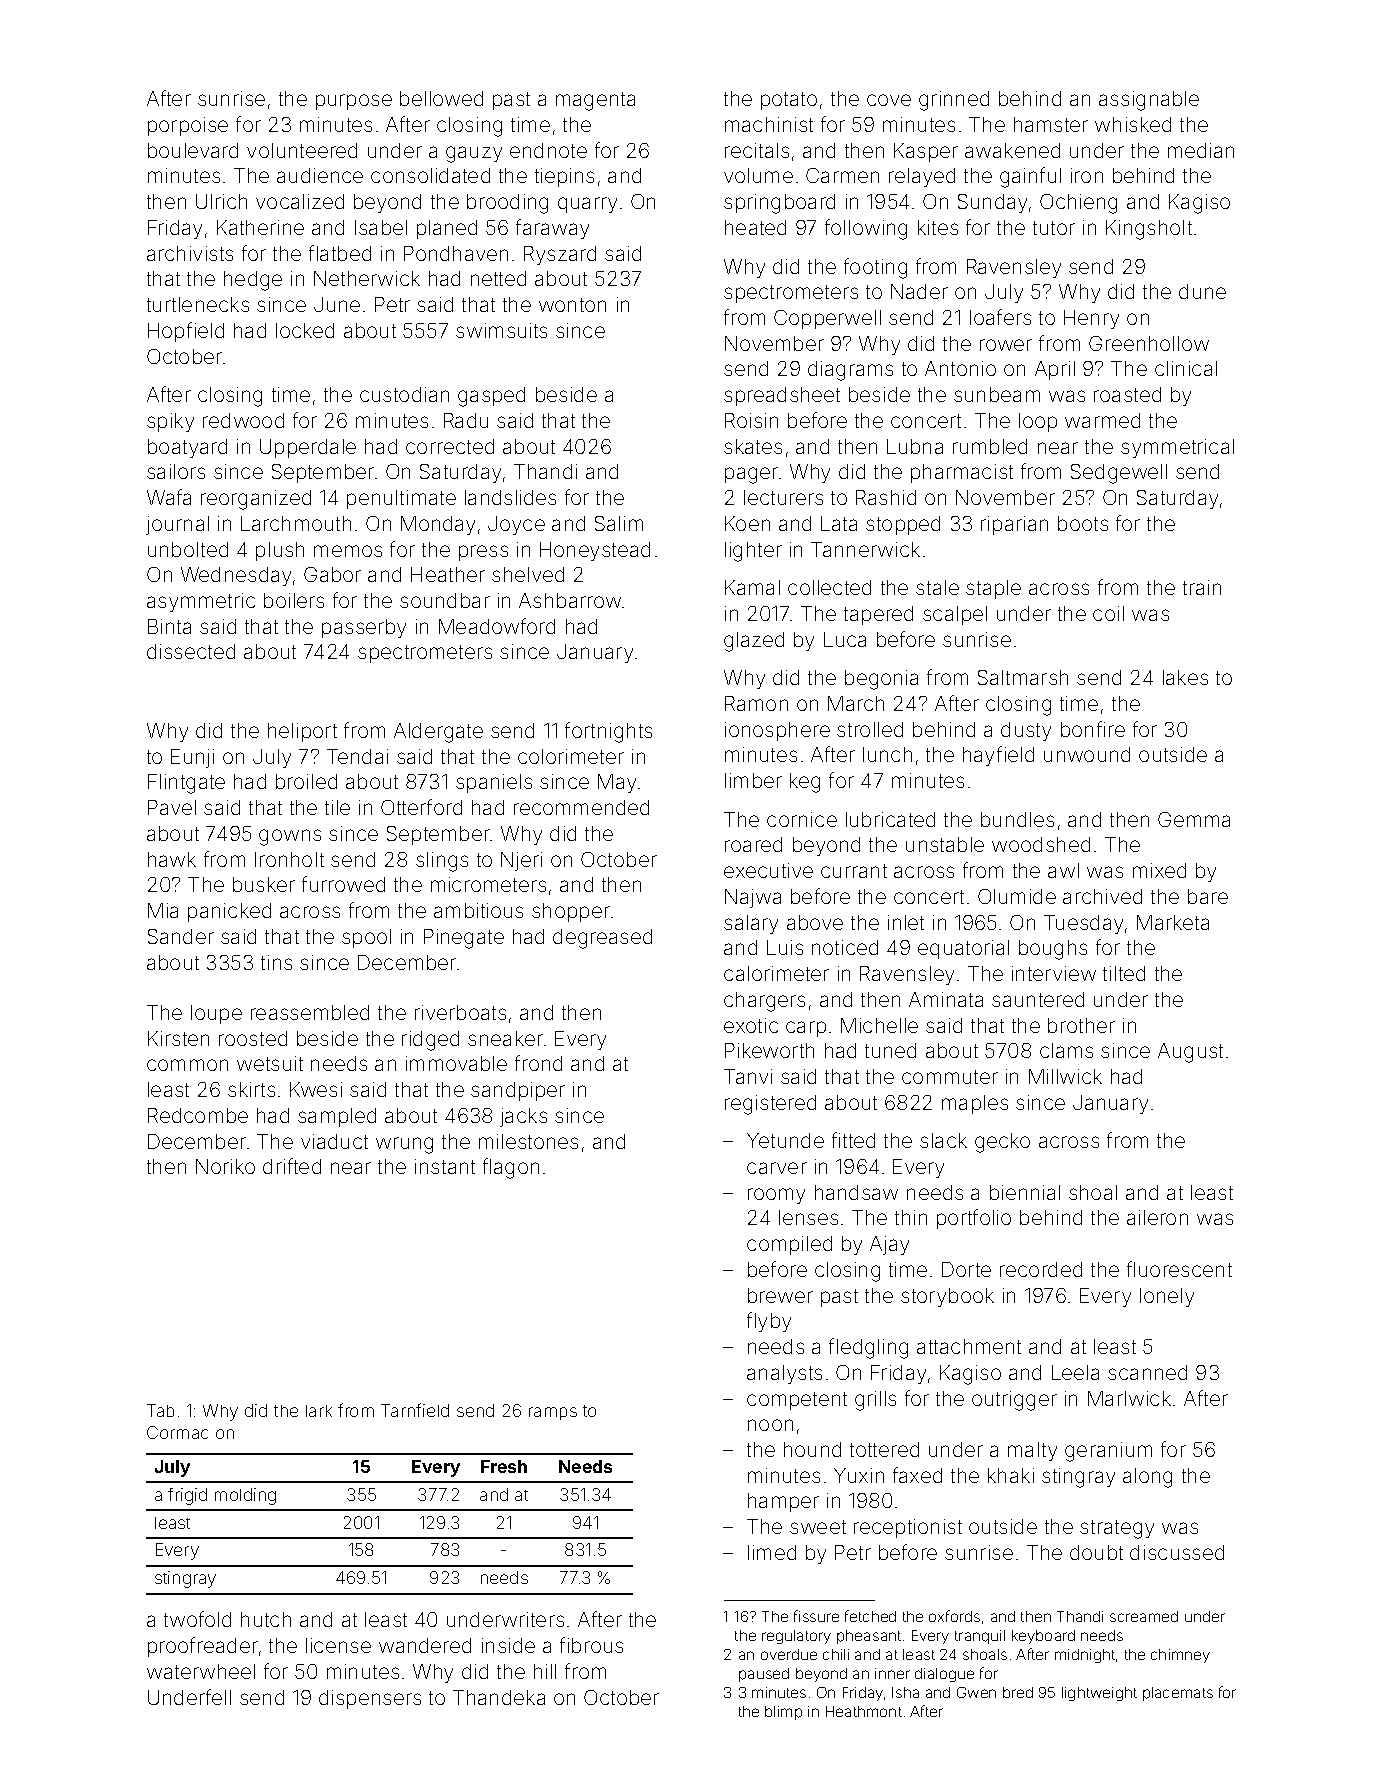 The image size is (1384, 1791). Describe the element at coordinates (1083, 924) in the document. I see `Tuesday` at that location.
